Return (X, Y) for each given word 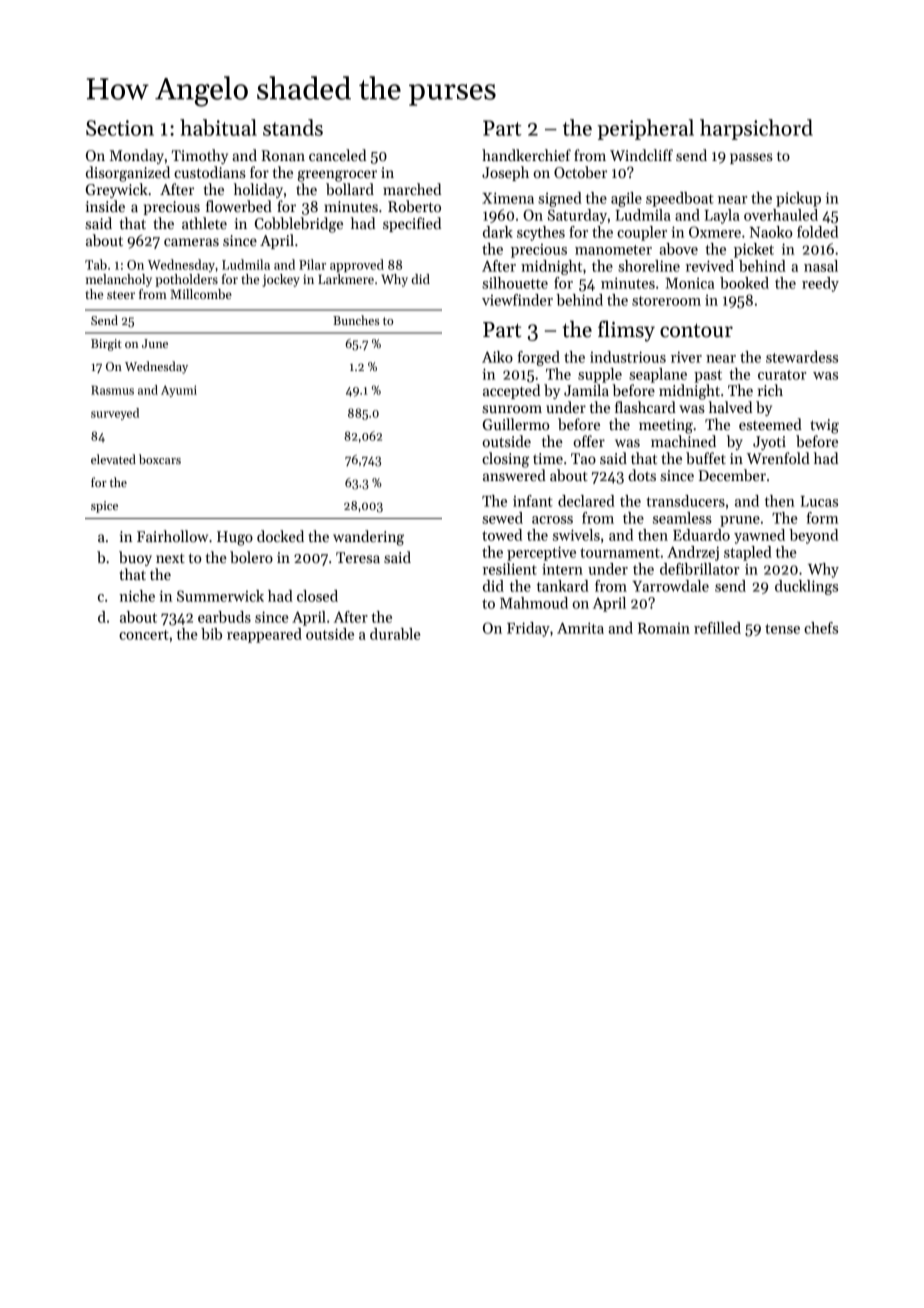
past (708, 376)
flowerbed (239, 206)
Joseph (505, 173)
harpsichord (756, 129)
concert (144, 635)
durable (395, 634)
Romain (664, 628)
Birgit (106, 345)
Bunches (356, 320)
